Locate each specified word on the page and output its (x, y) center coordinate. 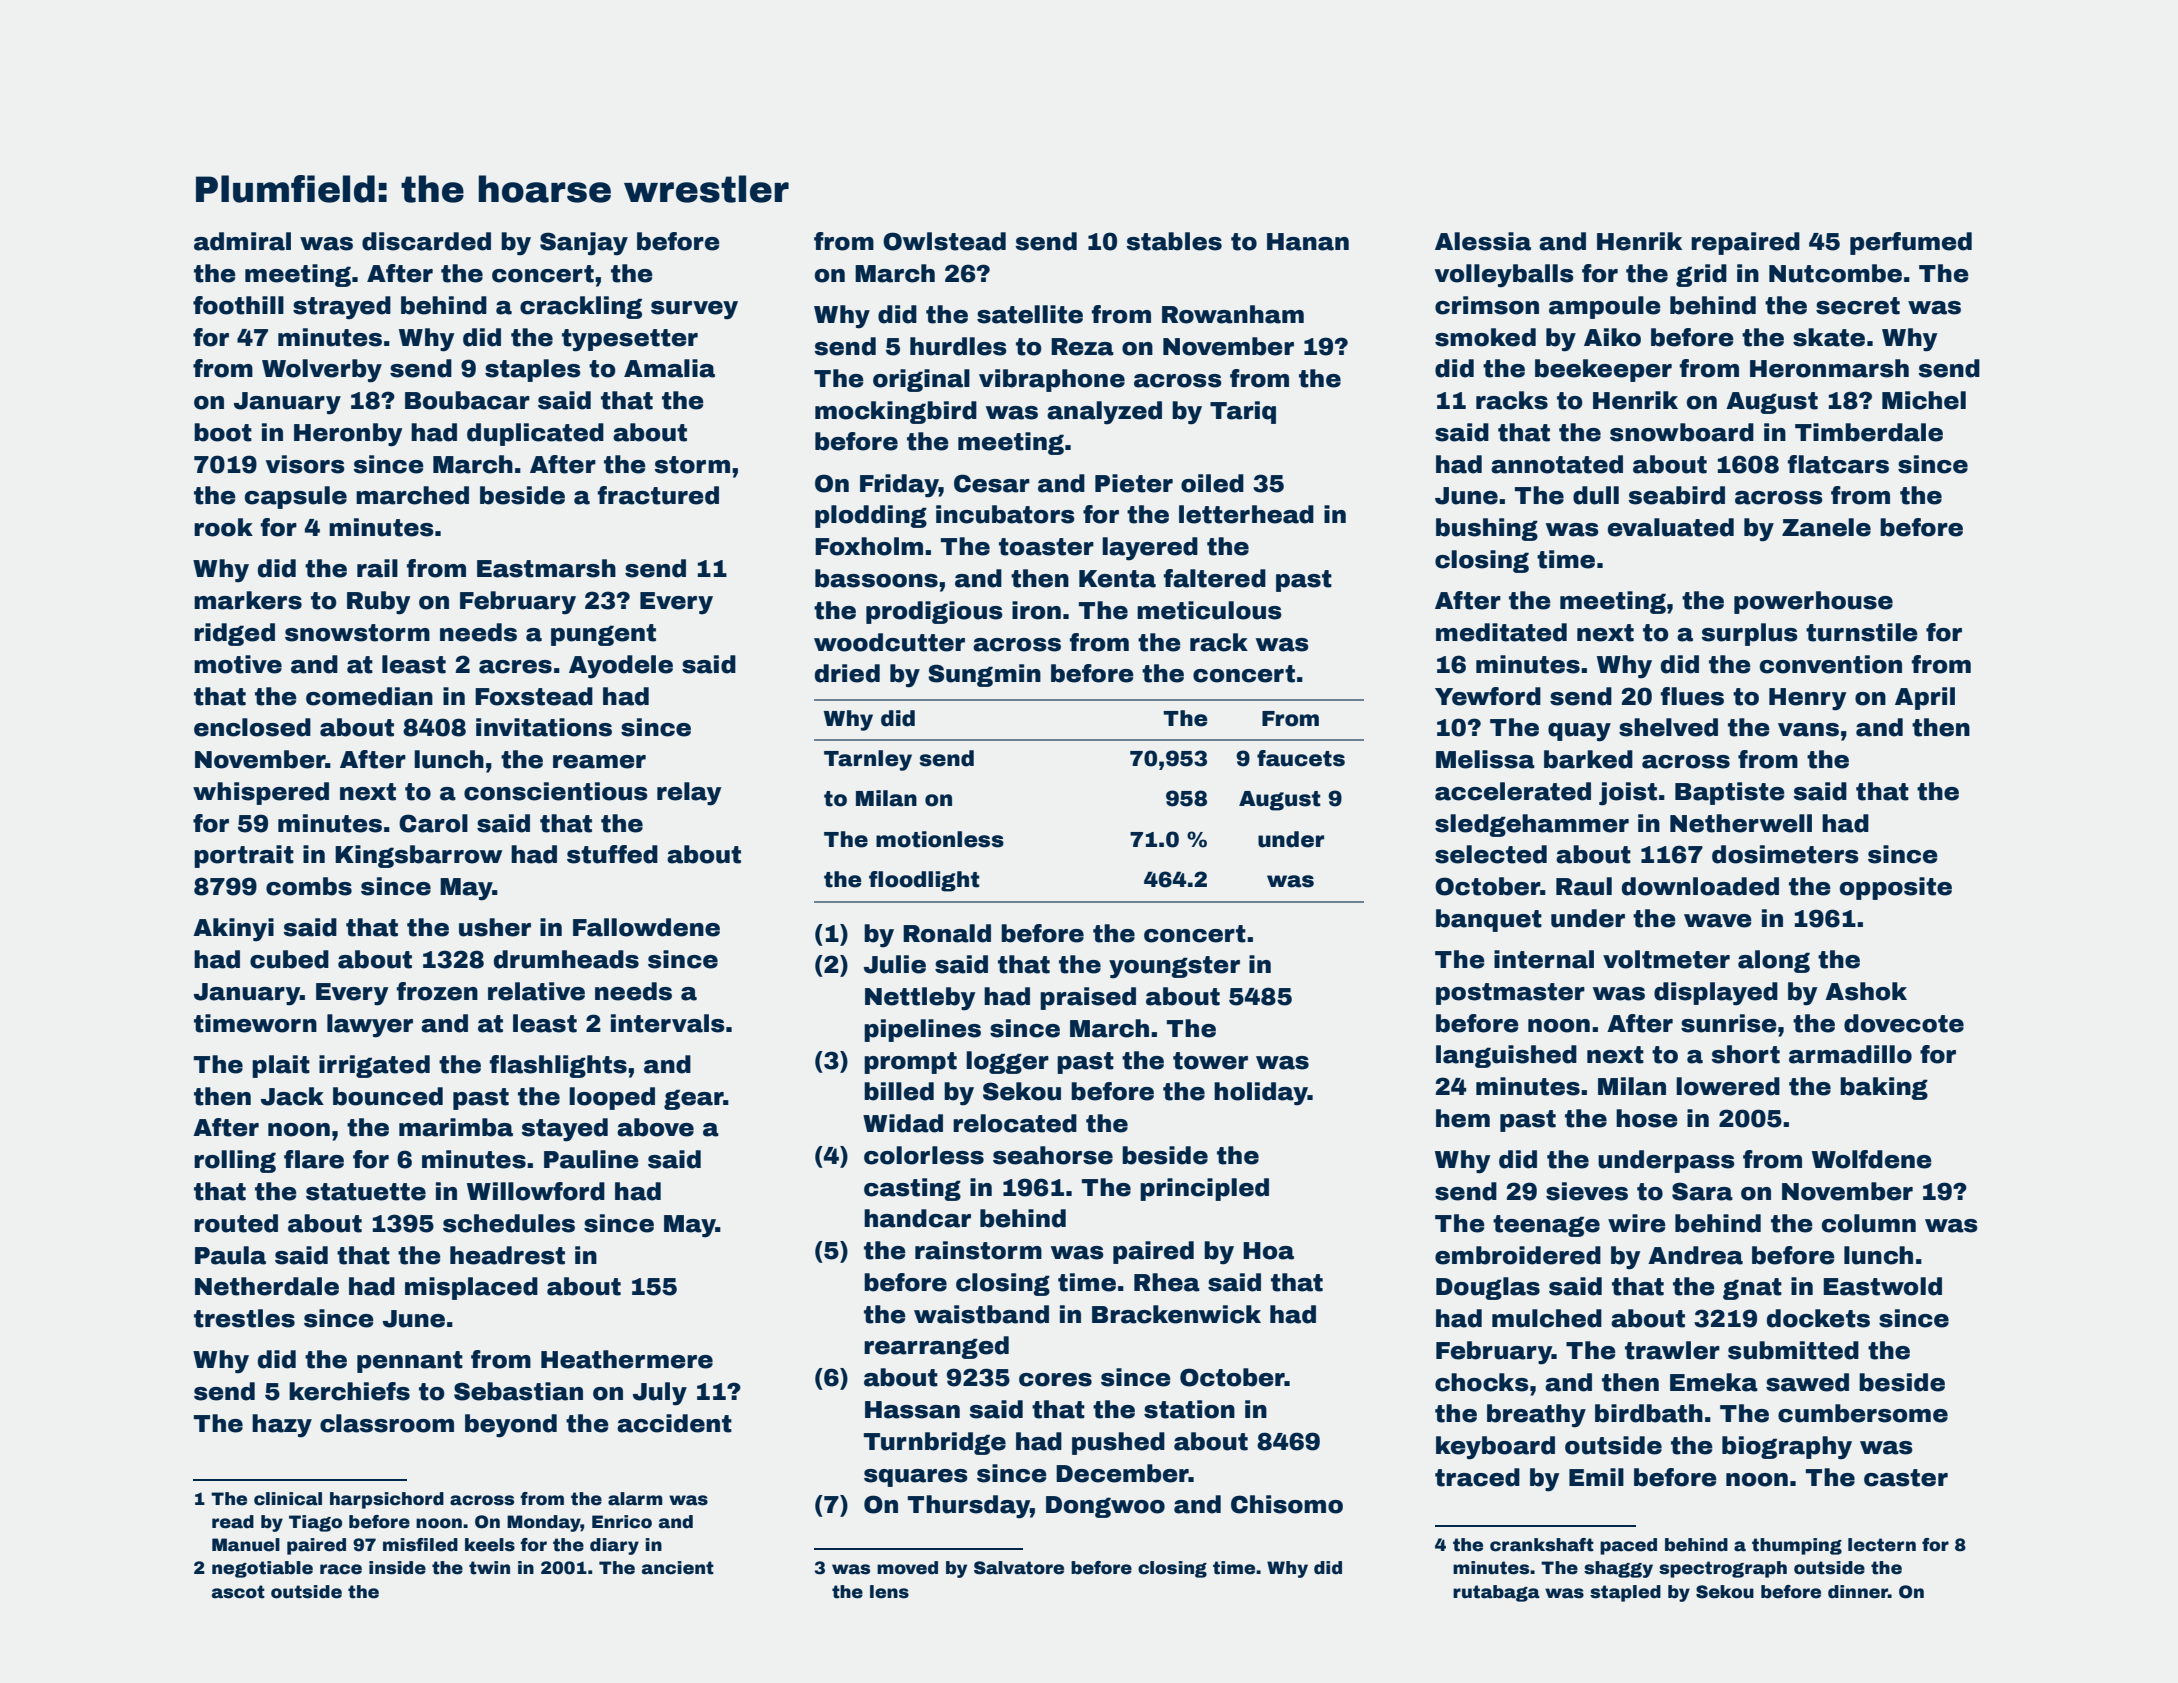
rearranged (936, 1347)
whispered (261, 793)
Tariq (1243, 412)
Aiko (1612, 337)
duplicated (535, 434)
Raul (1584, 886)
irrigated (374, 1066)
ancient (678, 1568)
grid (1701, 275)
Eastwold (1882, 1286)
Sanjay (584, 244)
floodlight (924, 881)
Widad (903, 1123)
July (660, 1394)
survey (694, 310)
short (1745, 1054)
